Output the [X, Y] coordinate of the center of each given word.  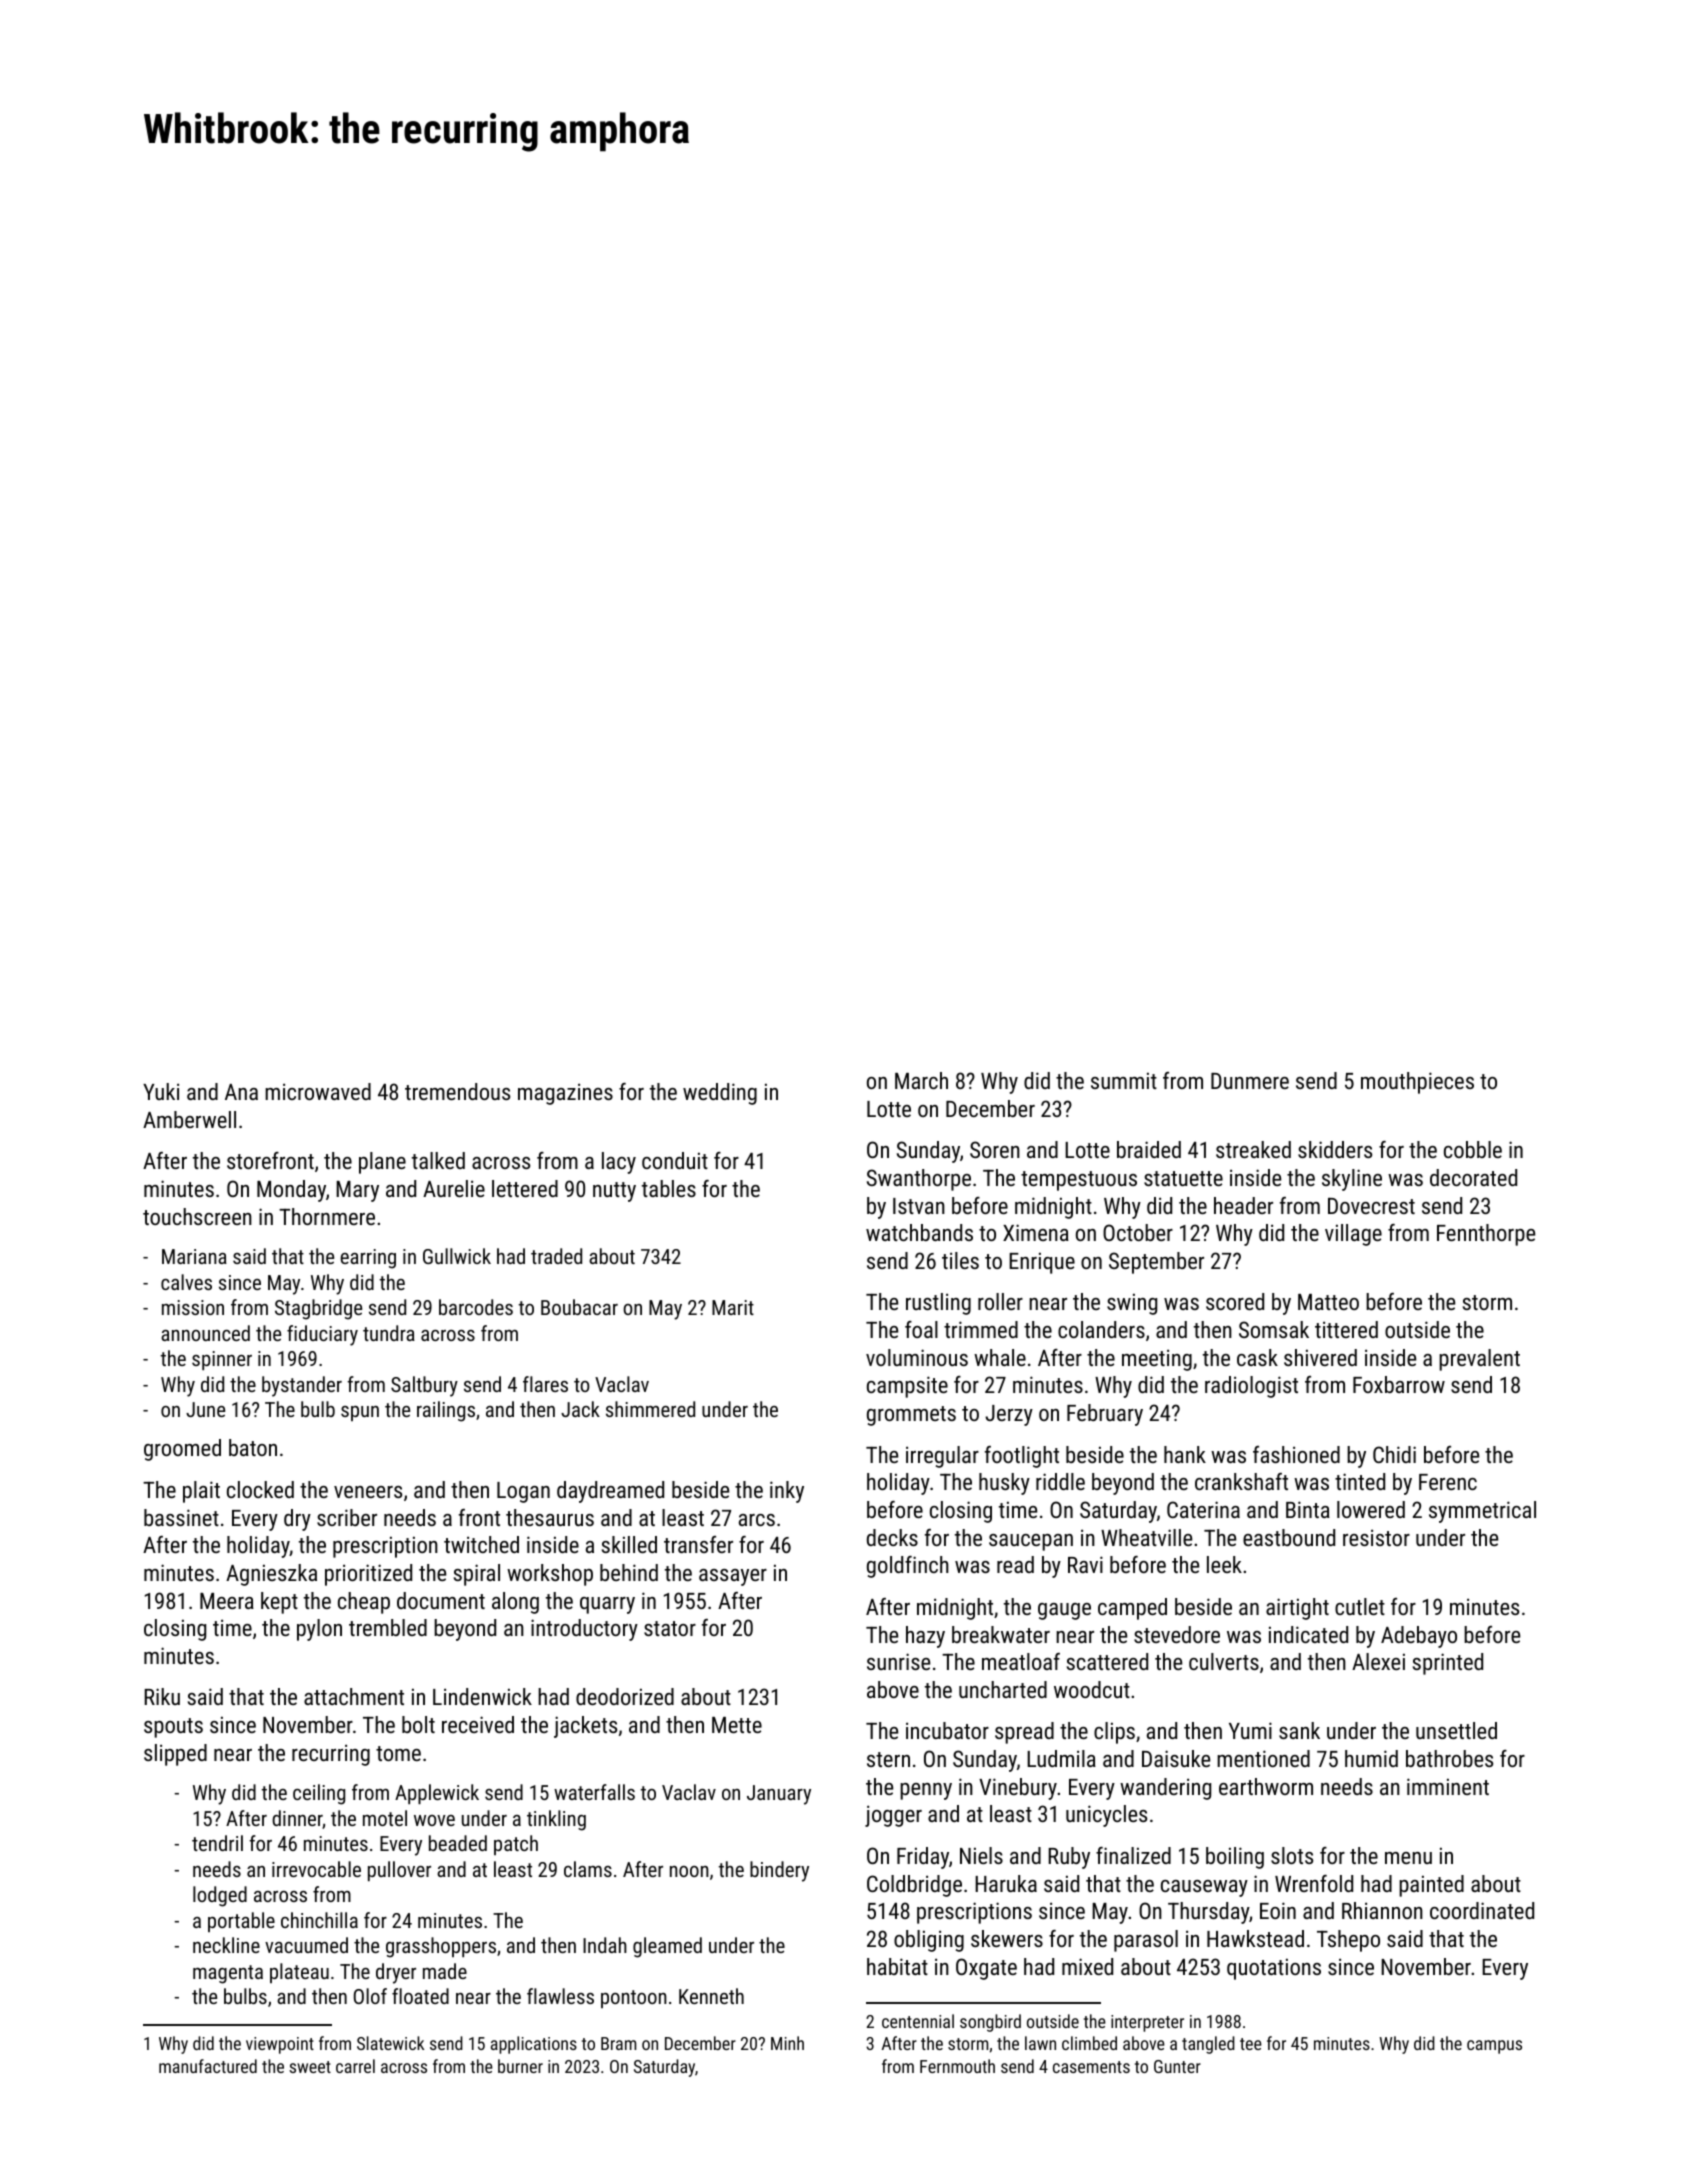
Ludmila [1061, 1758]
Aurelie [454, 1188]
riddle [1060, 1481]
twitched [481, 1544]
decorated [1473, 1177]
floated [420, 1996]
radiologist [1251, 1387]
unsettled [1456, 1730]
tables [669, 1188]
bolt [418, 1724]
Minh [787, 2043]
